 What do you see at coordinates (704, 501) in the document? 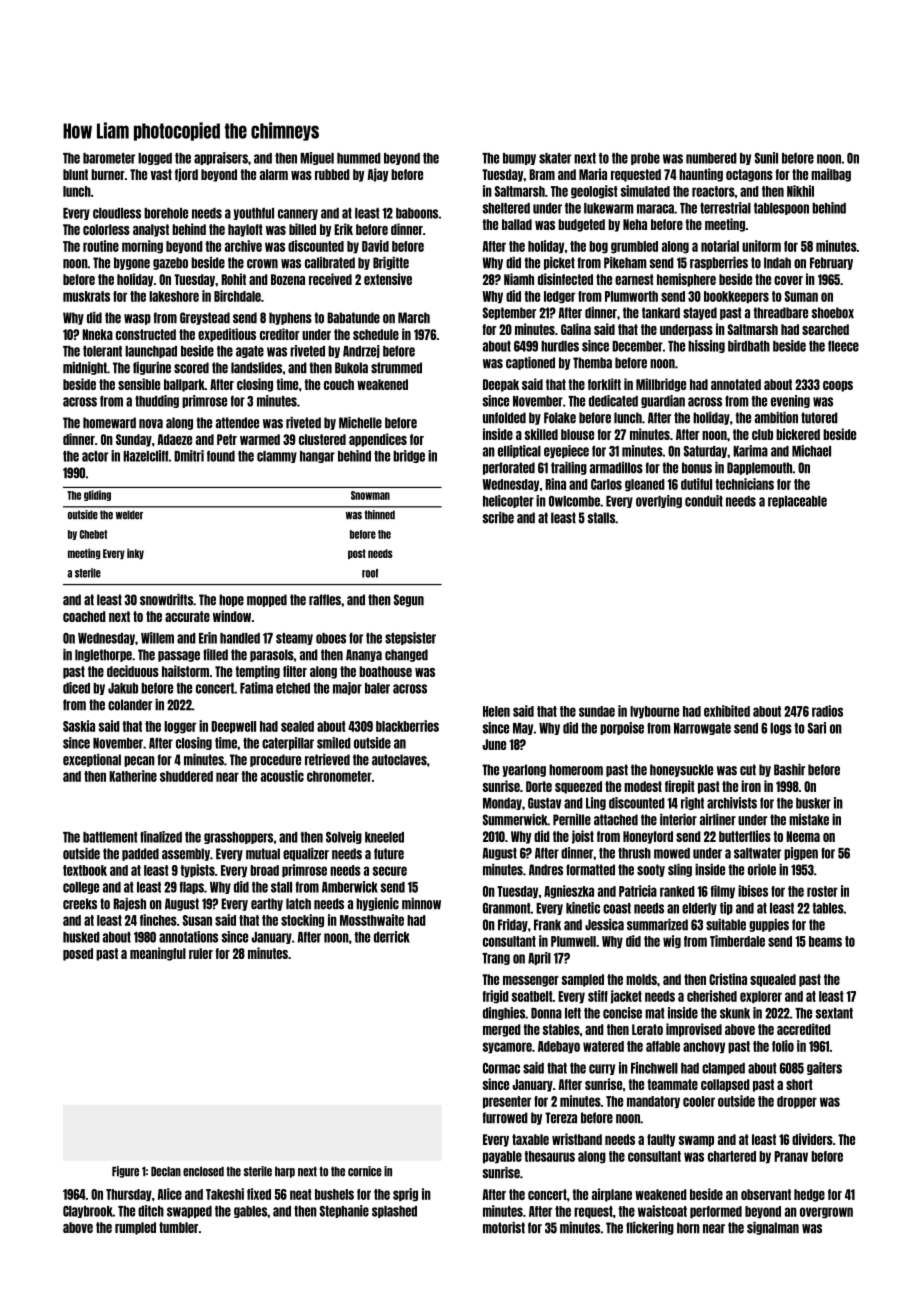
I see `conduit` at bounding box center [704, 501].
